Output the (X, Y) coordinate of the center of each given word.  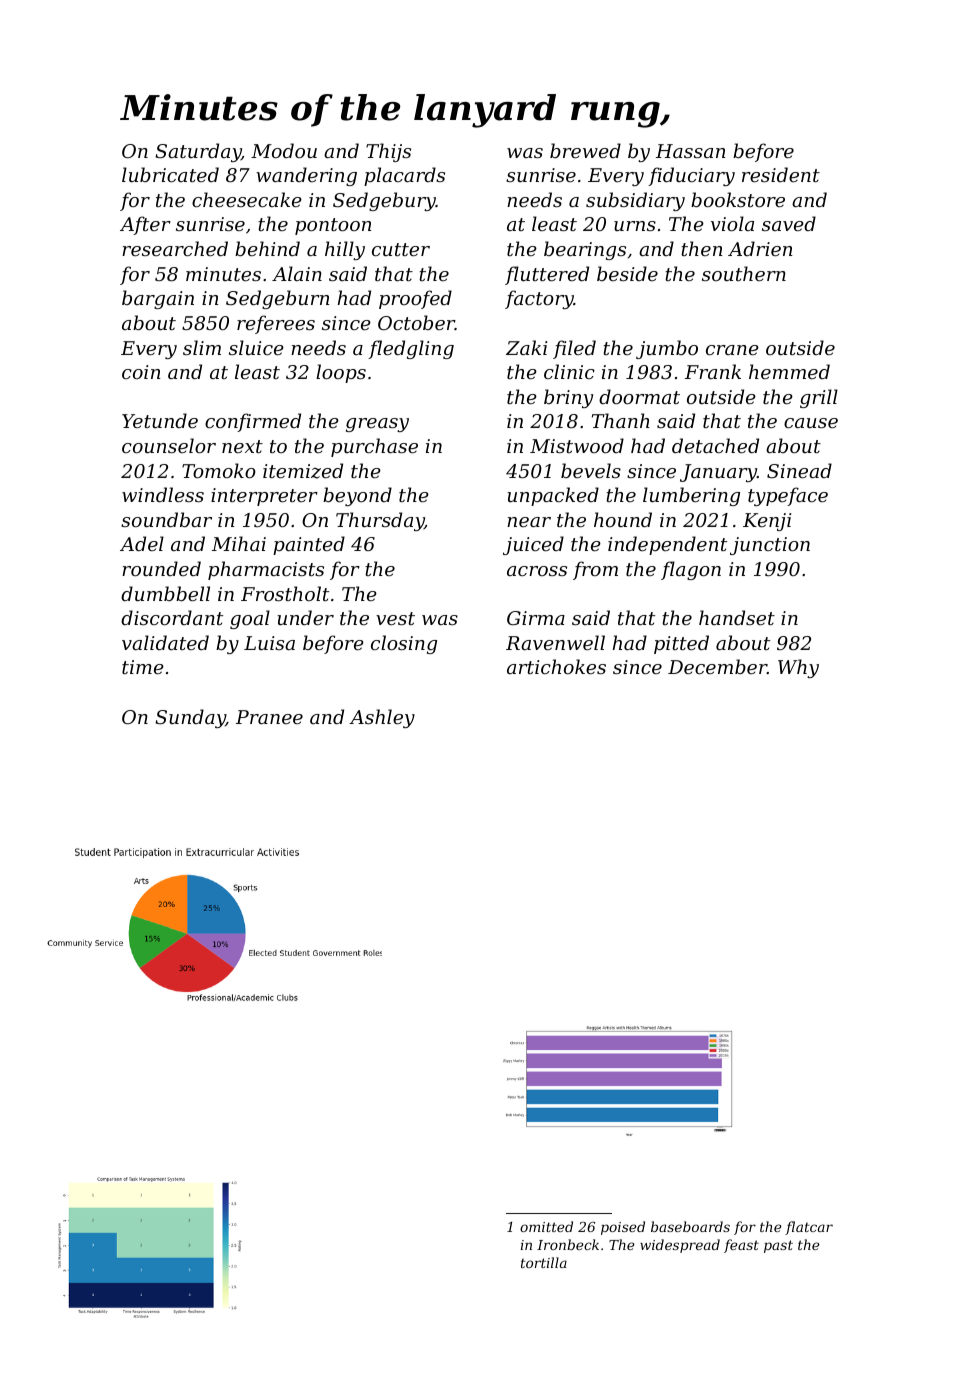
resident (781, 174)
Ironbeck (568, 1244)
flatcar (809, 1228)
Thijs (388, 152)
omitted (546, 1226)
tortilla (544, 1262)
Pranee (269, 717)
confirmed (253, 422)
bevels (591, 470)
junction (770, 546)
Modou (284, 150)
